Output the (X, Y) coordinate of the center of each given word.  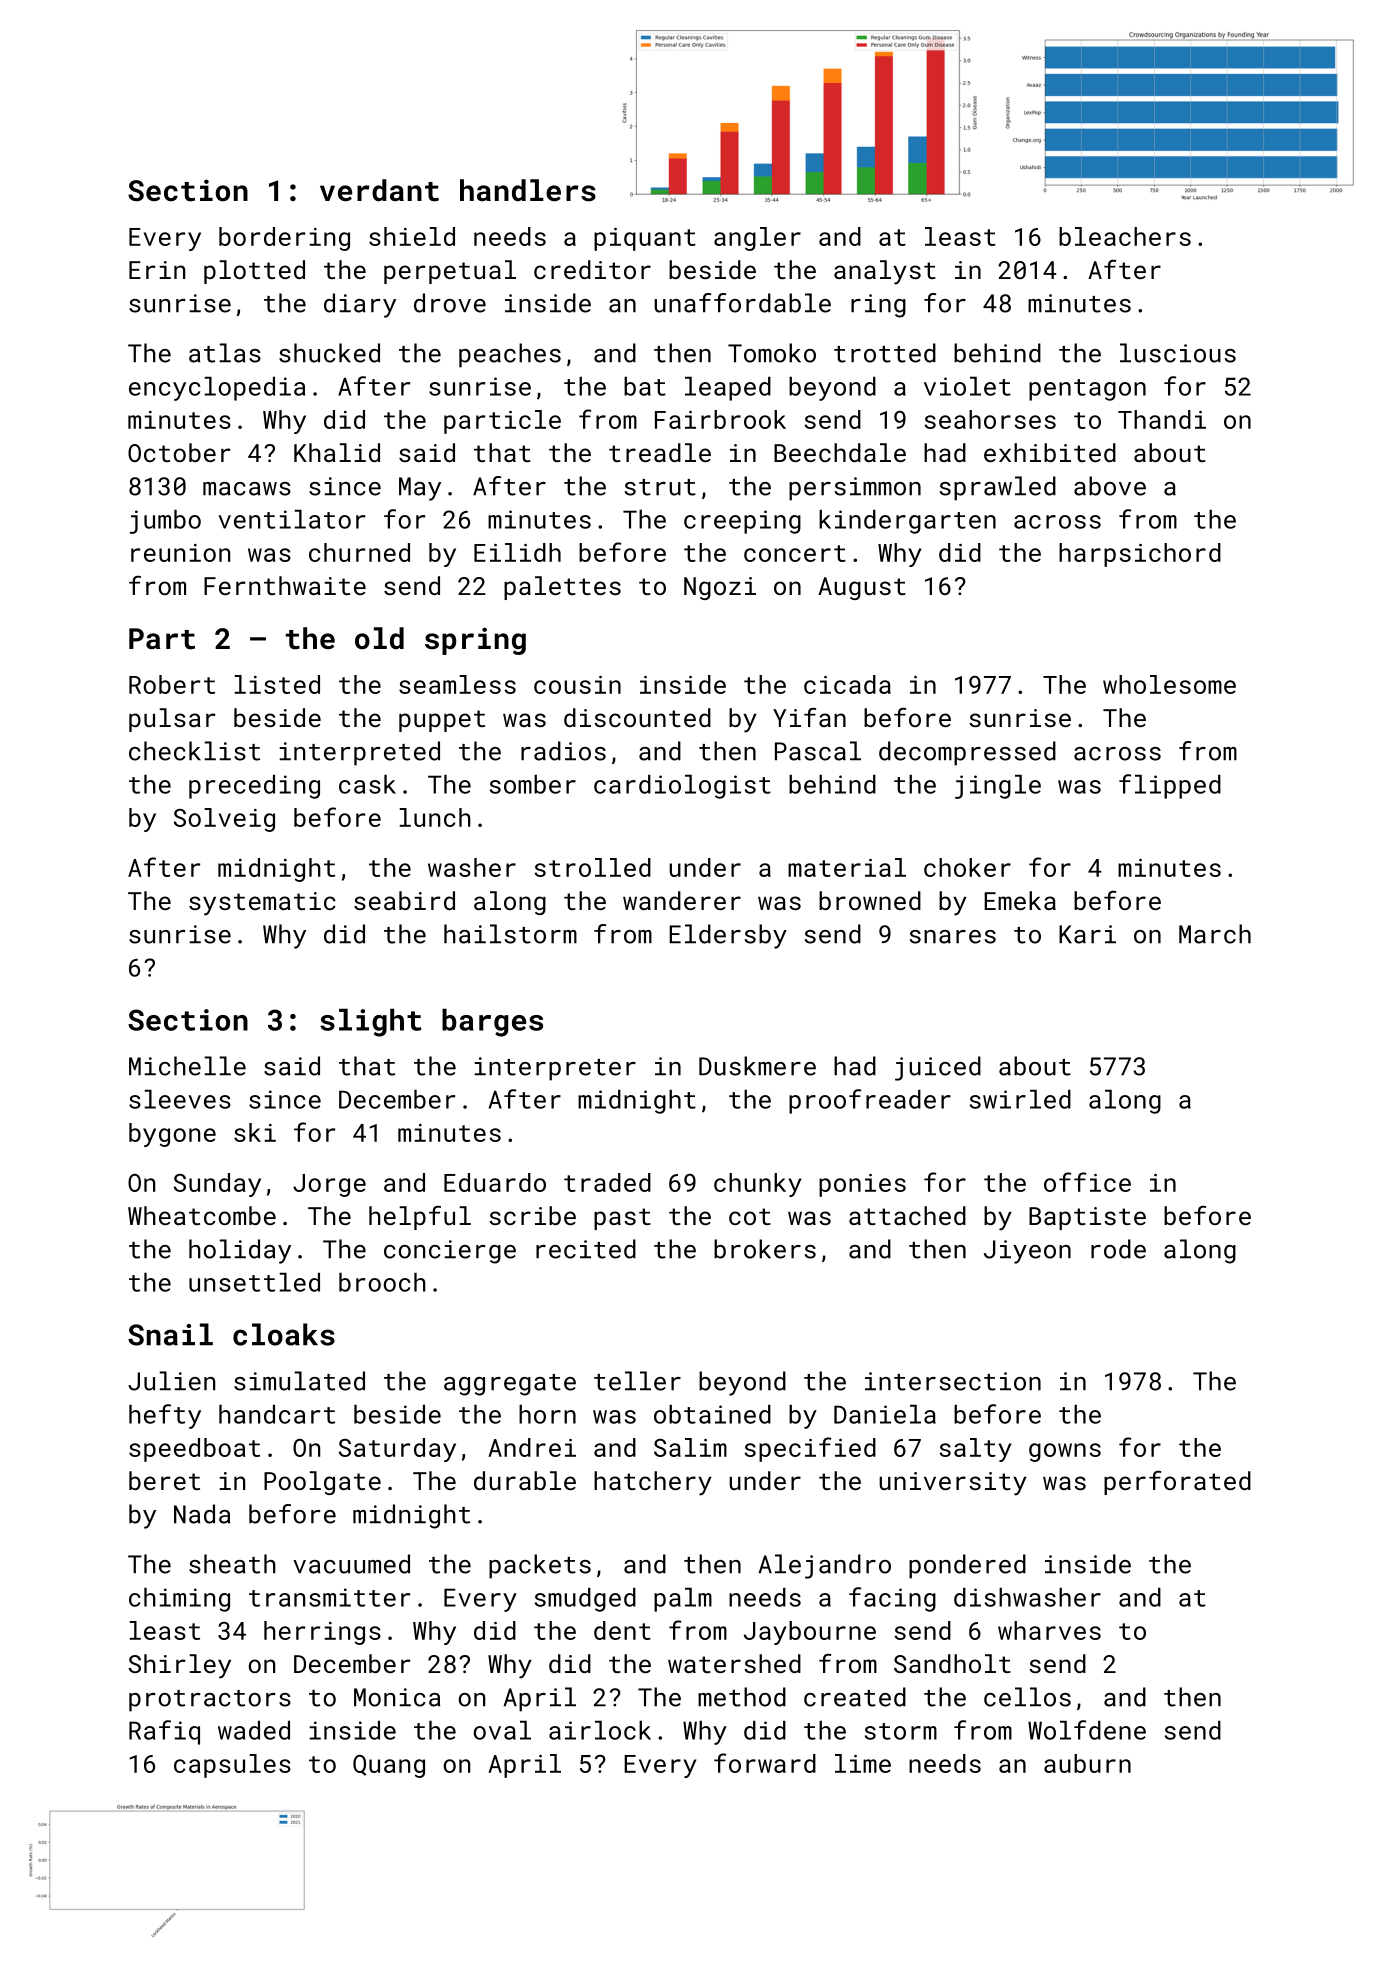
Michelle (187, 1066)
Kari (1087, 934)
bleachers (1125, 236)
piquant (645, 239)
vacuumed (351, 1564)
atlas (225, 353)
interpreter (555, 1069)
